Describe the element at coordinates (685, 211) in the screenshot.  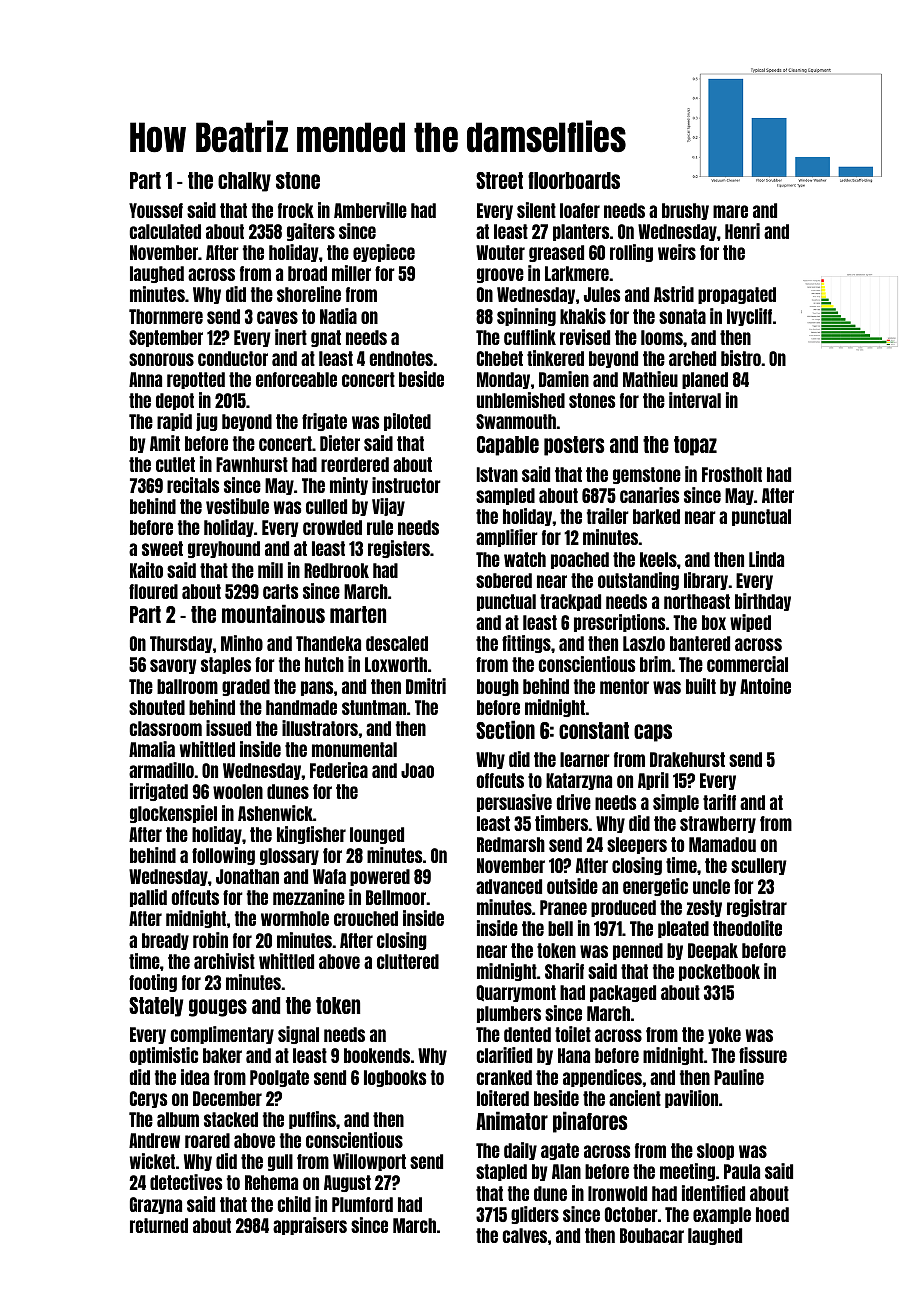
I see `brushy` at that location.
